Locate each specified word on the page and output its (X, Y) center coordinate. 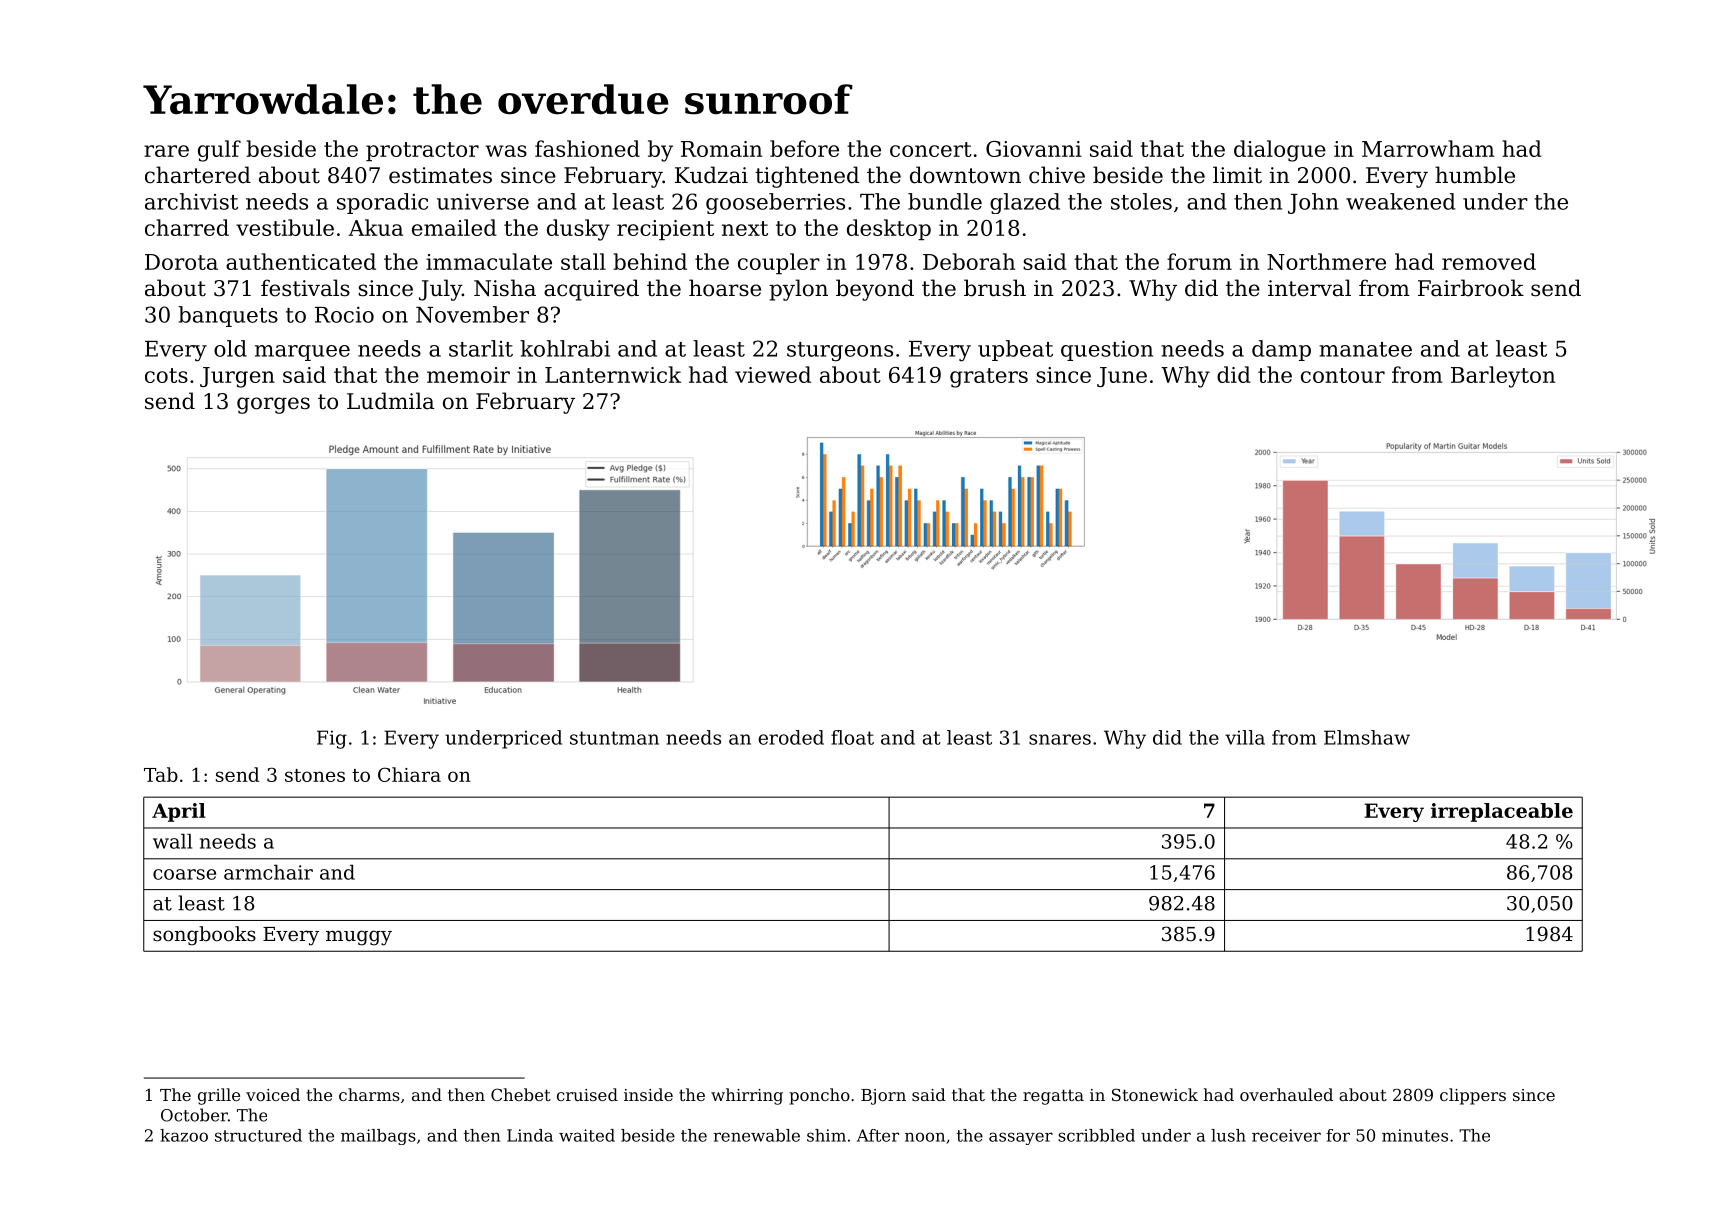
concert (931, 149)
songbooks (204, 936)
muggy (359, 938)
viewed (773, 374)
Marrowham (1428, 148)
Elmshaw (1367, 737)
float (852, 737)
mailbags (378, 1137)
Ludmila (390, 401)
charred (187, 227)
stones (315, 775)
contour (1343, 375)
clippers (1473, 1096)
